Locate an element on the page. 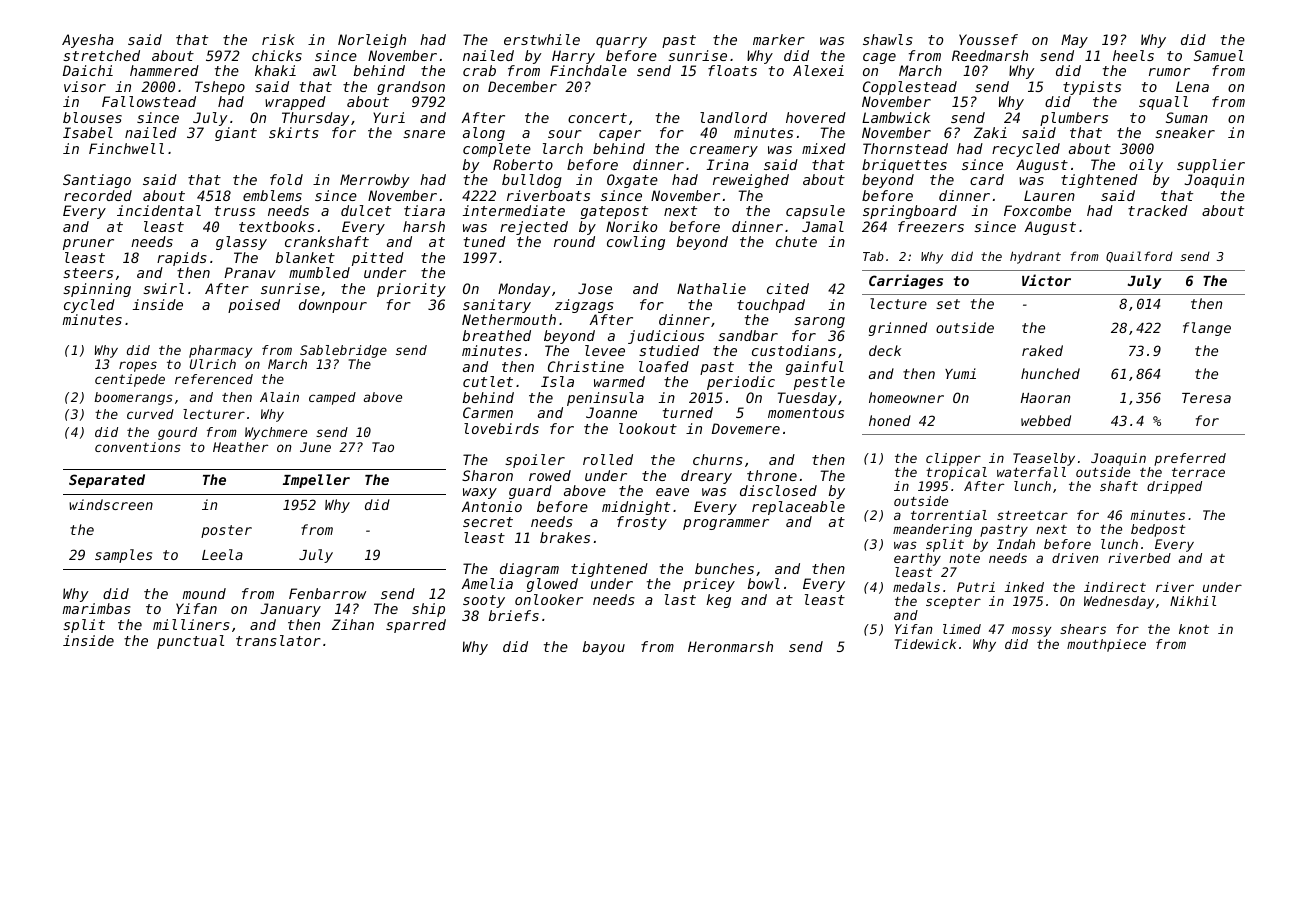 Image resolution: width=1308 pixels, height=924 pixels. Victor is located at coordinates (1046, 280).
